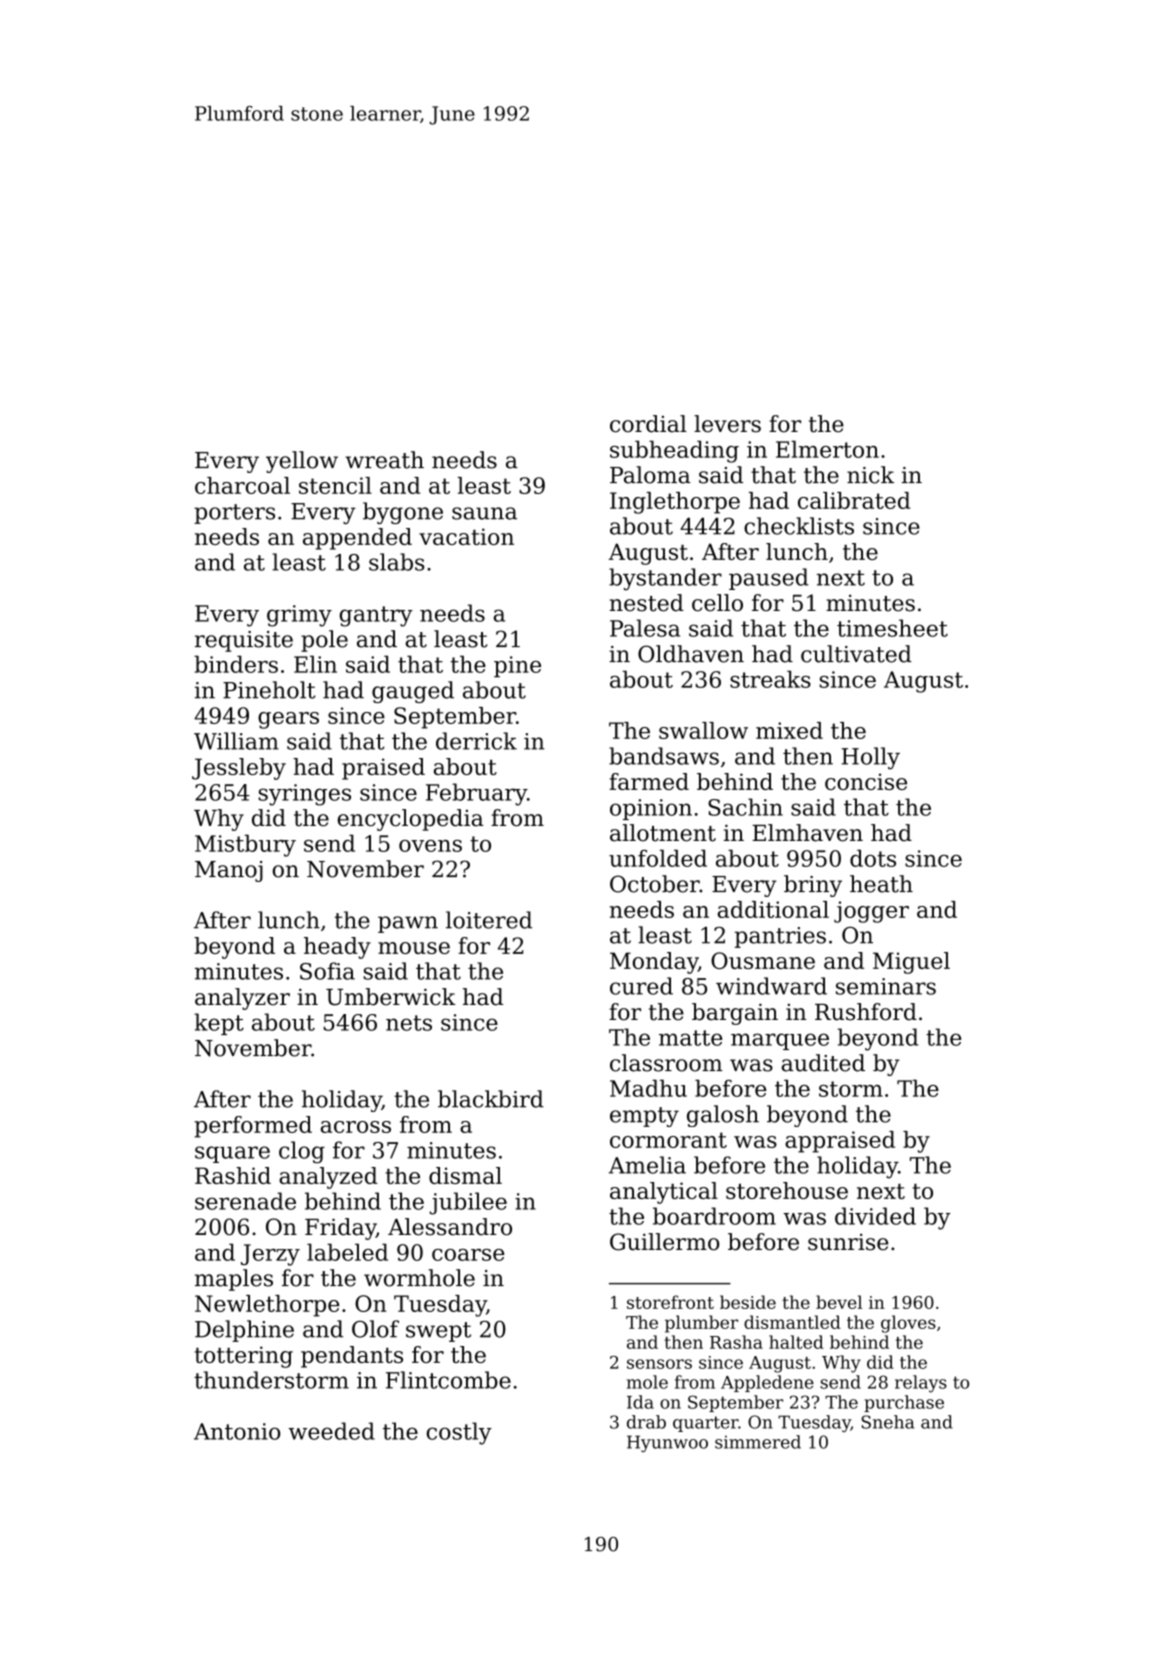  I want to click on Elmerton, so click(827, 449).
